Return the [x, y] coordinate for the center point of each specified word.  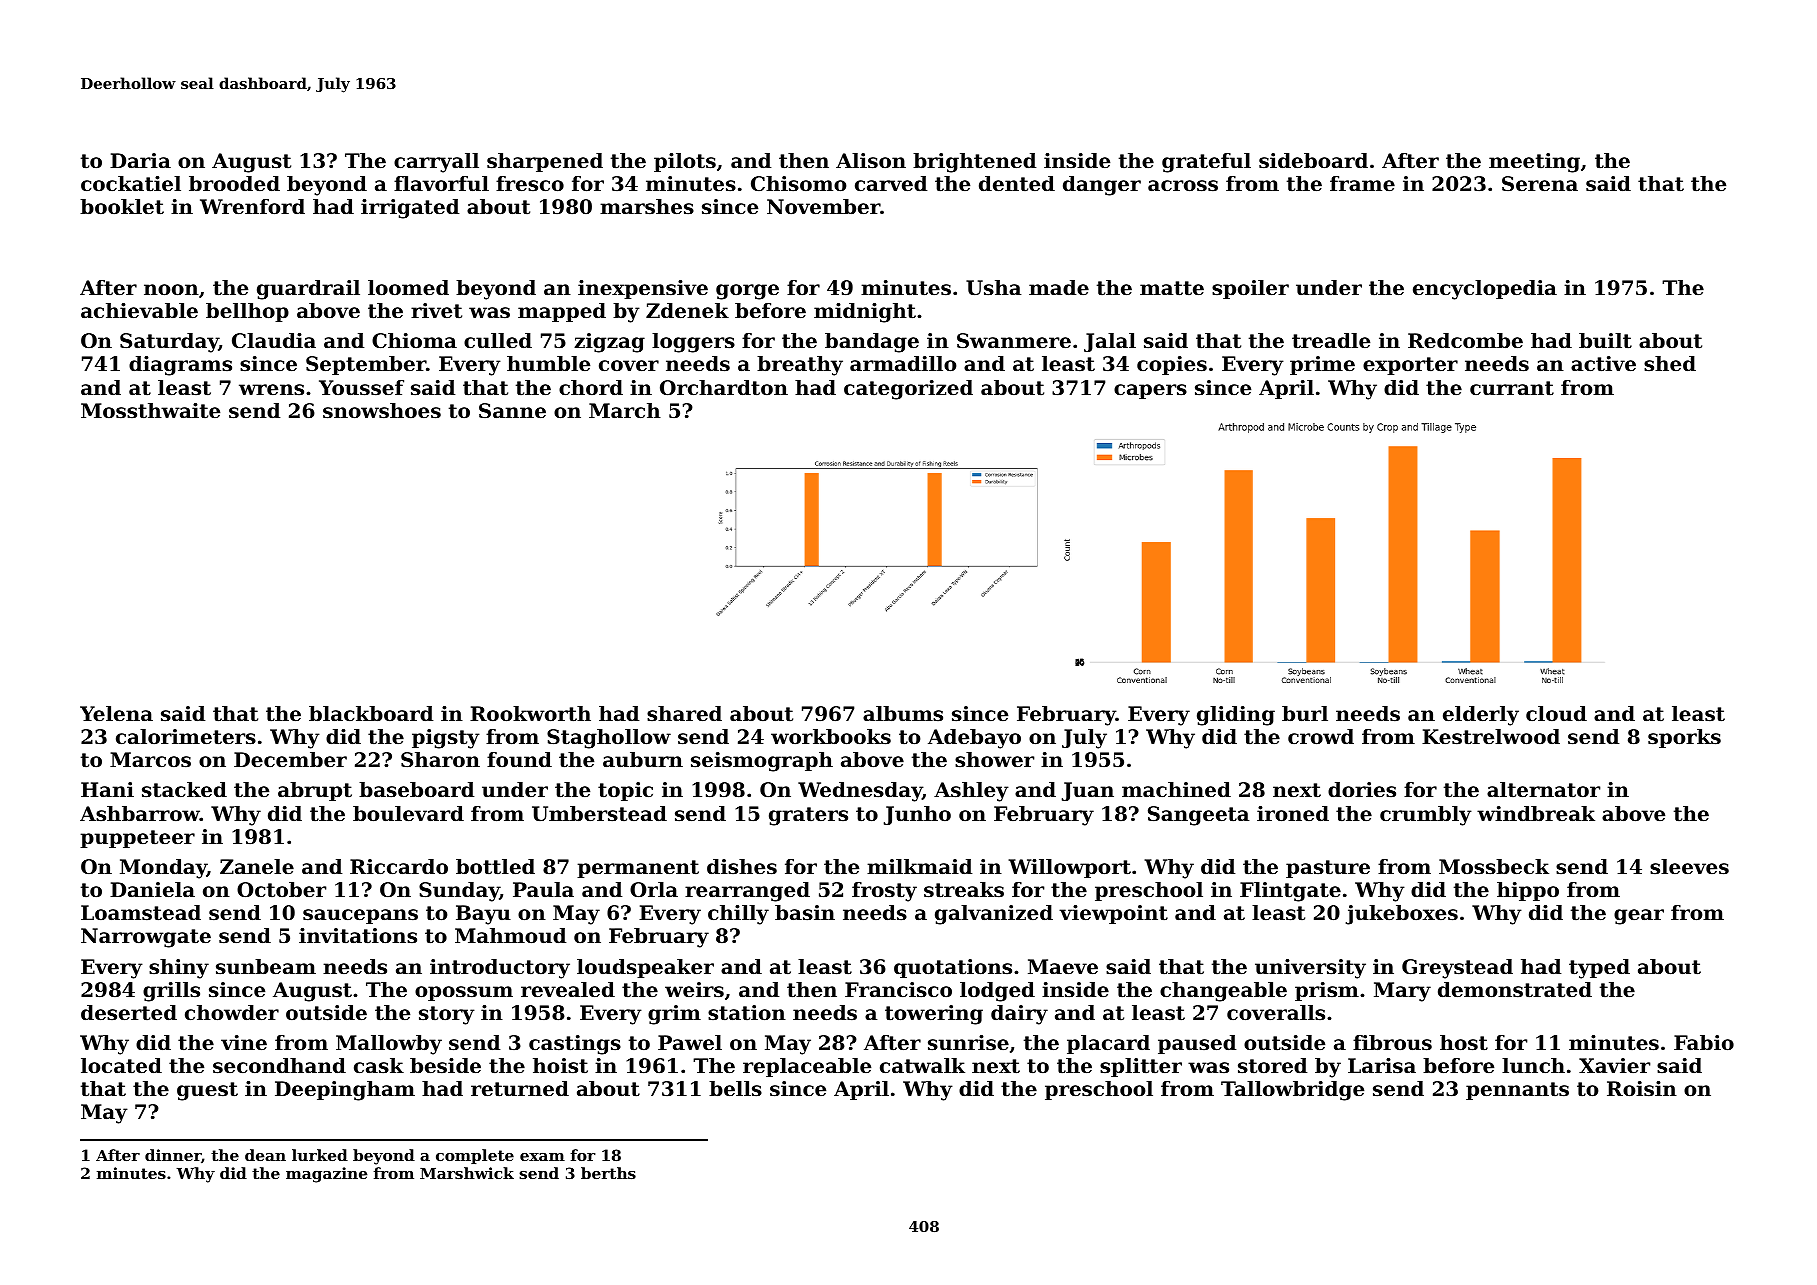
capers [1150, 391]
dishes [742, 867]
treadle [1331, 341]
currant [1512, 388]
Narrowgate [146, 938]
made [1059, 288]
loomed [408, 288]
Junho [917, 815]
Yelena [116, 714]
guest [207, 1091]
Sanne [512, 411]
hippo [1528, 891]
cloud [1556, 714]
